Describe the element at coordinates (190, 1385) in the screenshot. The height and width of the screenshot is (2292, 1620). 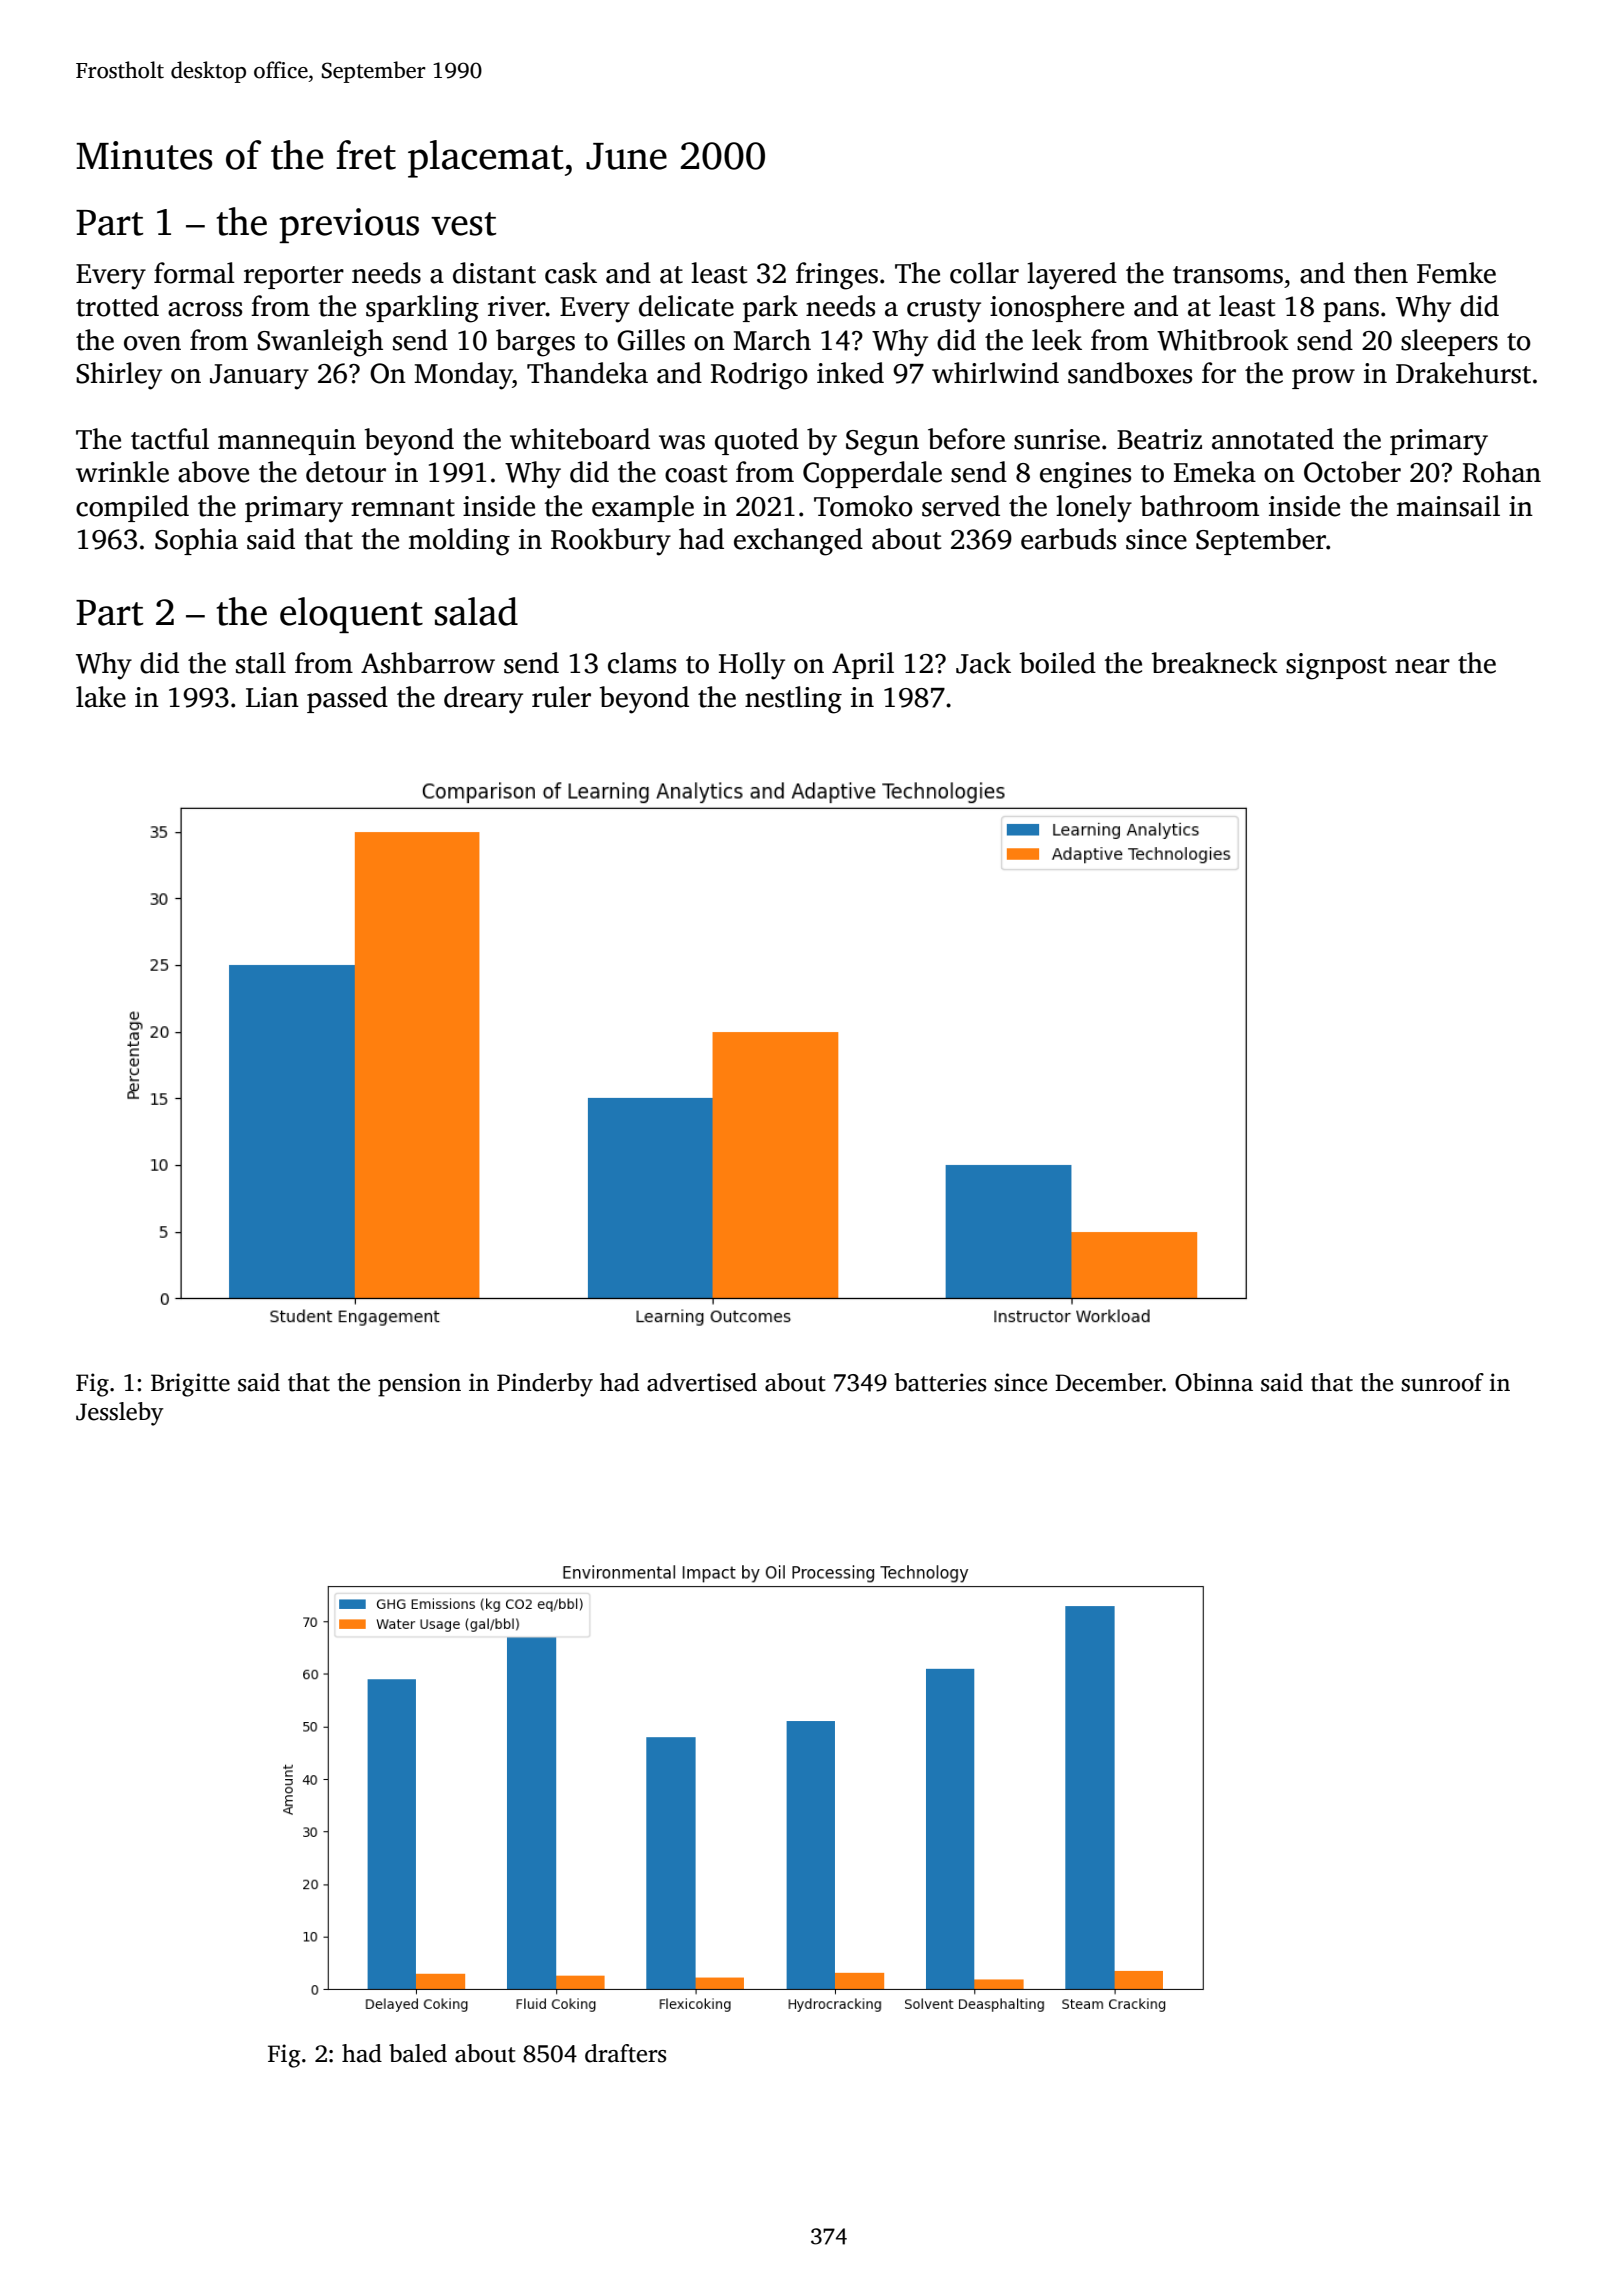
I see `Brigitte` at that location.
